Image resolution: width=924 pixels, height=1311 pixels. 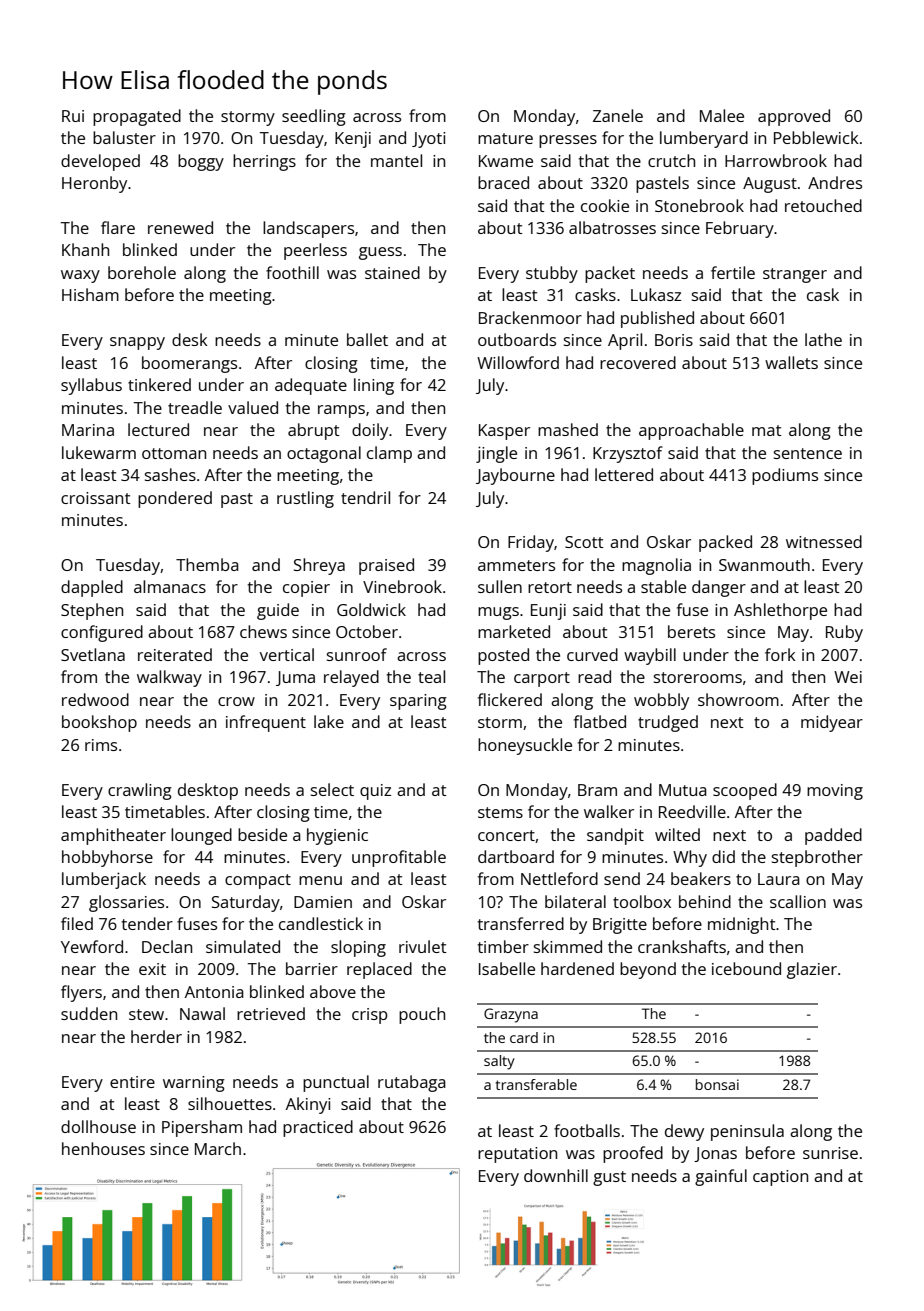 I want to click on mature, so click(x=505, y=138).
